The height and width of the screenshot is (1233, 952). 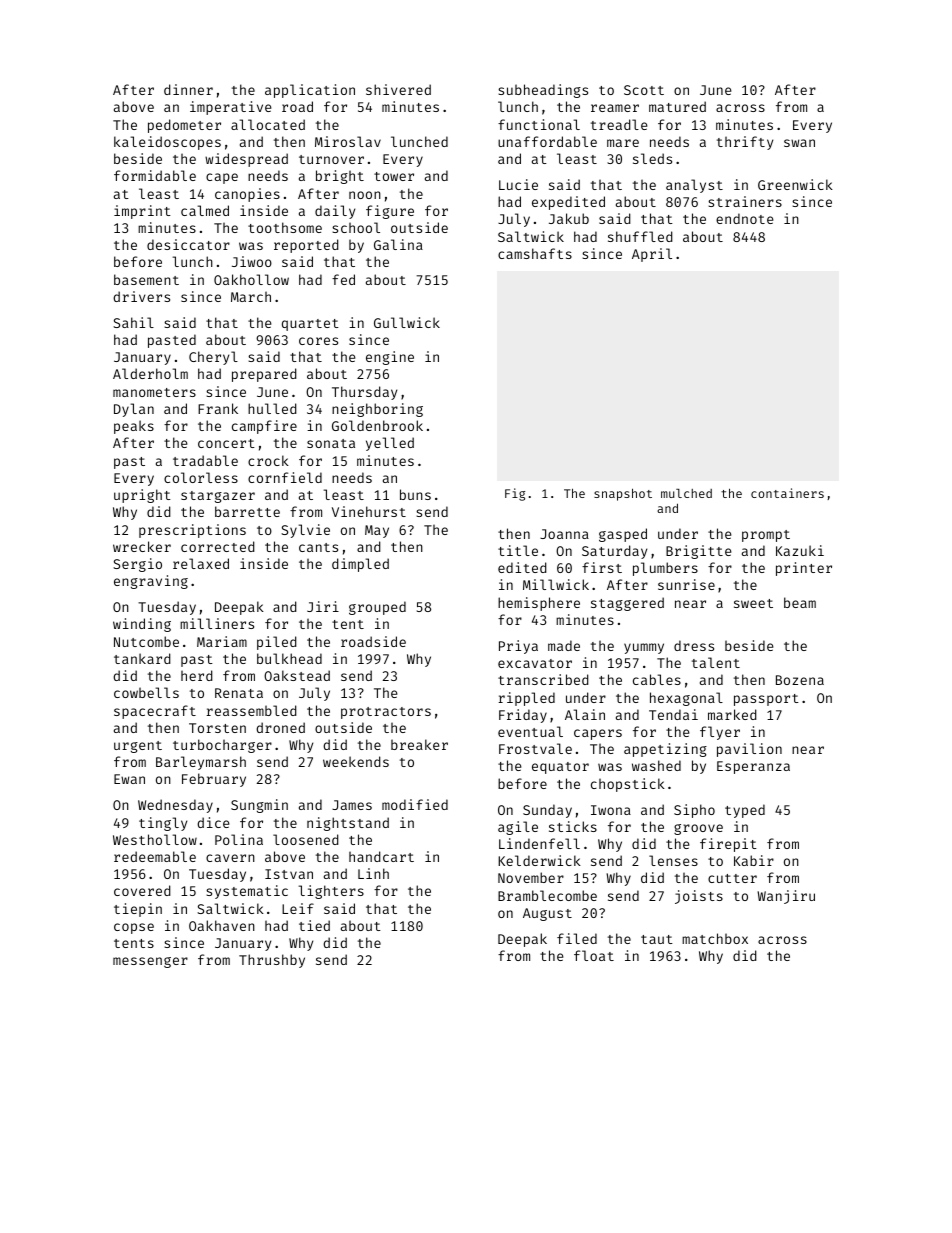 What do you see at coordinates (141, 296) in the screenshot?
I see `drivers` at bounding box center [141, 296].
